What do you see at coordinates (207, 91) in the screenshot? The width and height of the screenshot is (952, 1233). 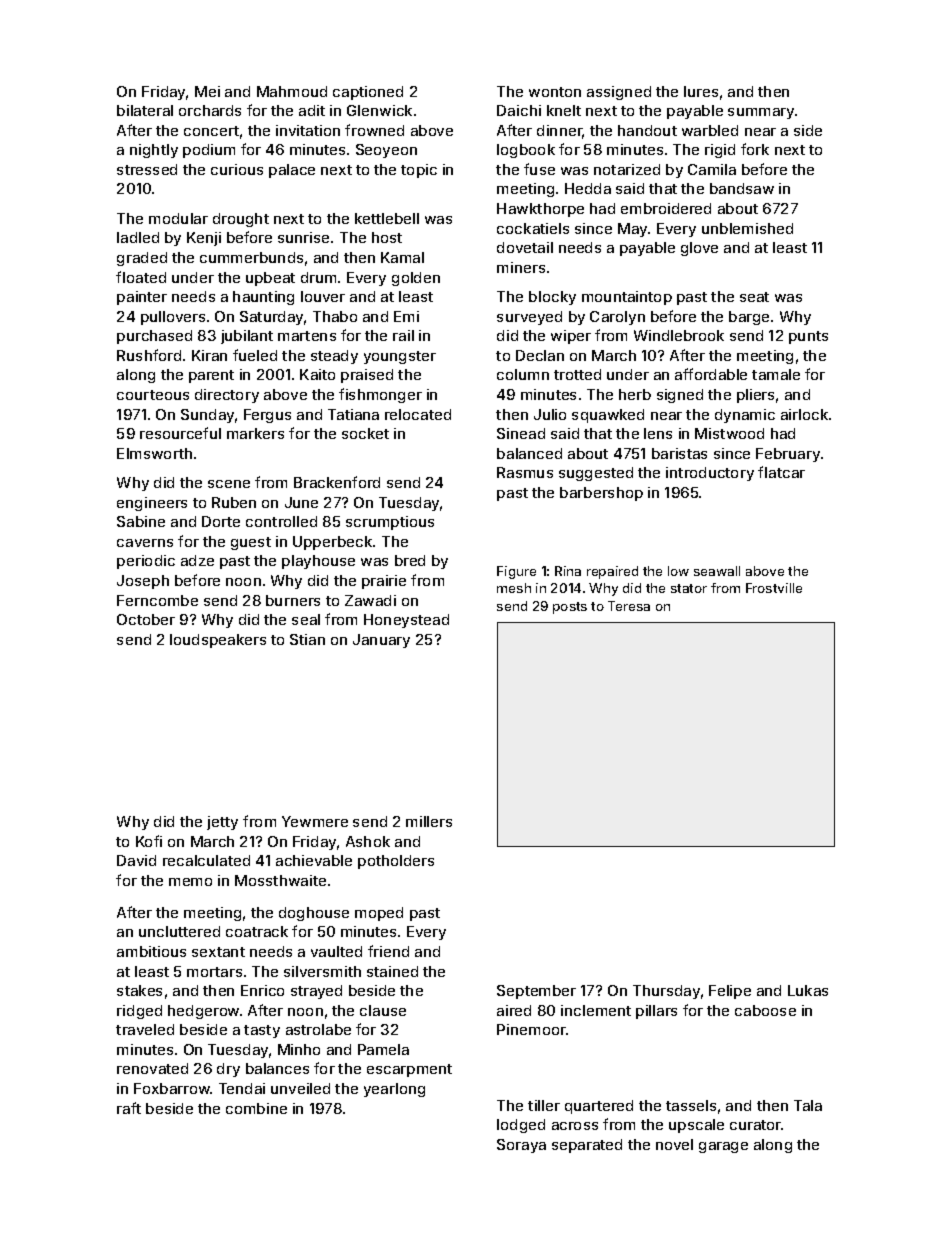 I see `Mei` at bounding box center [207, 91].
